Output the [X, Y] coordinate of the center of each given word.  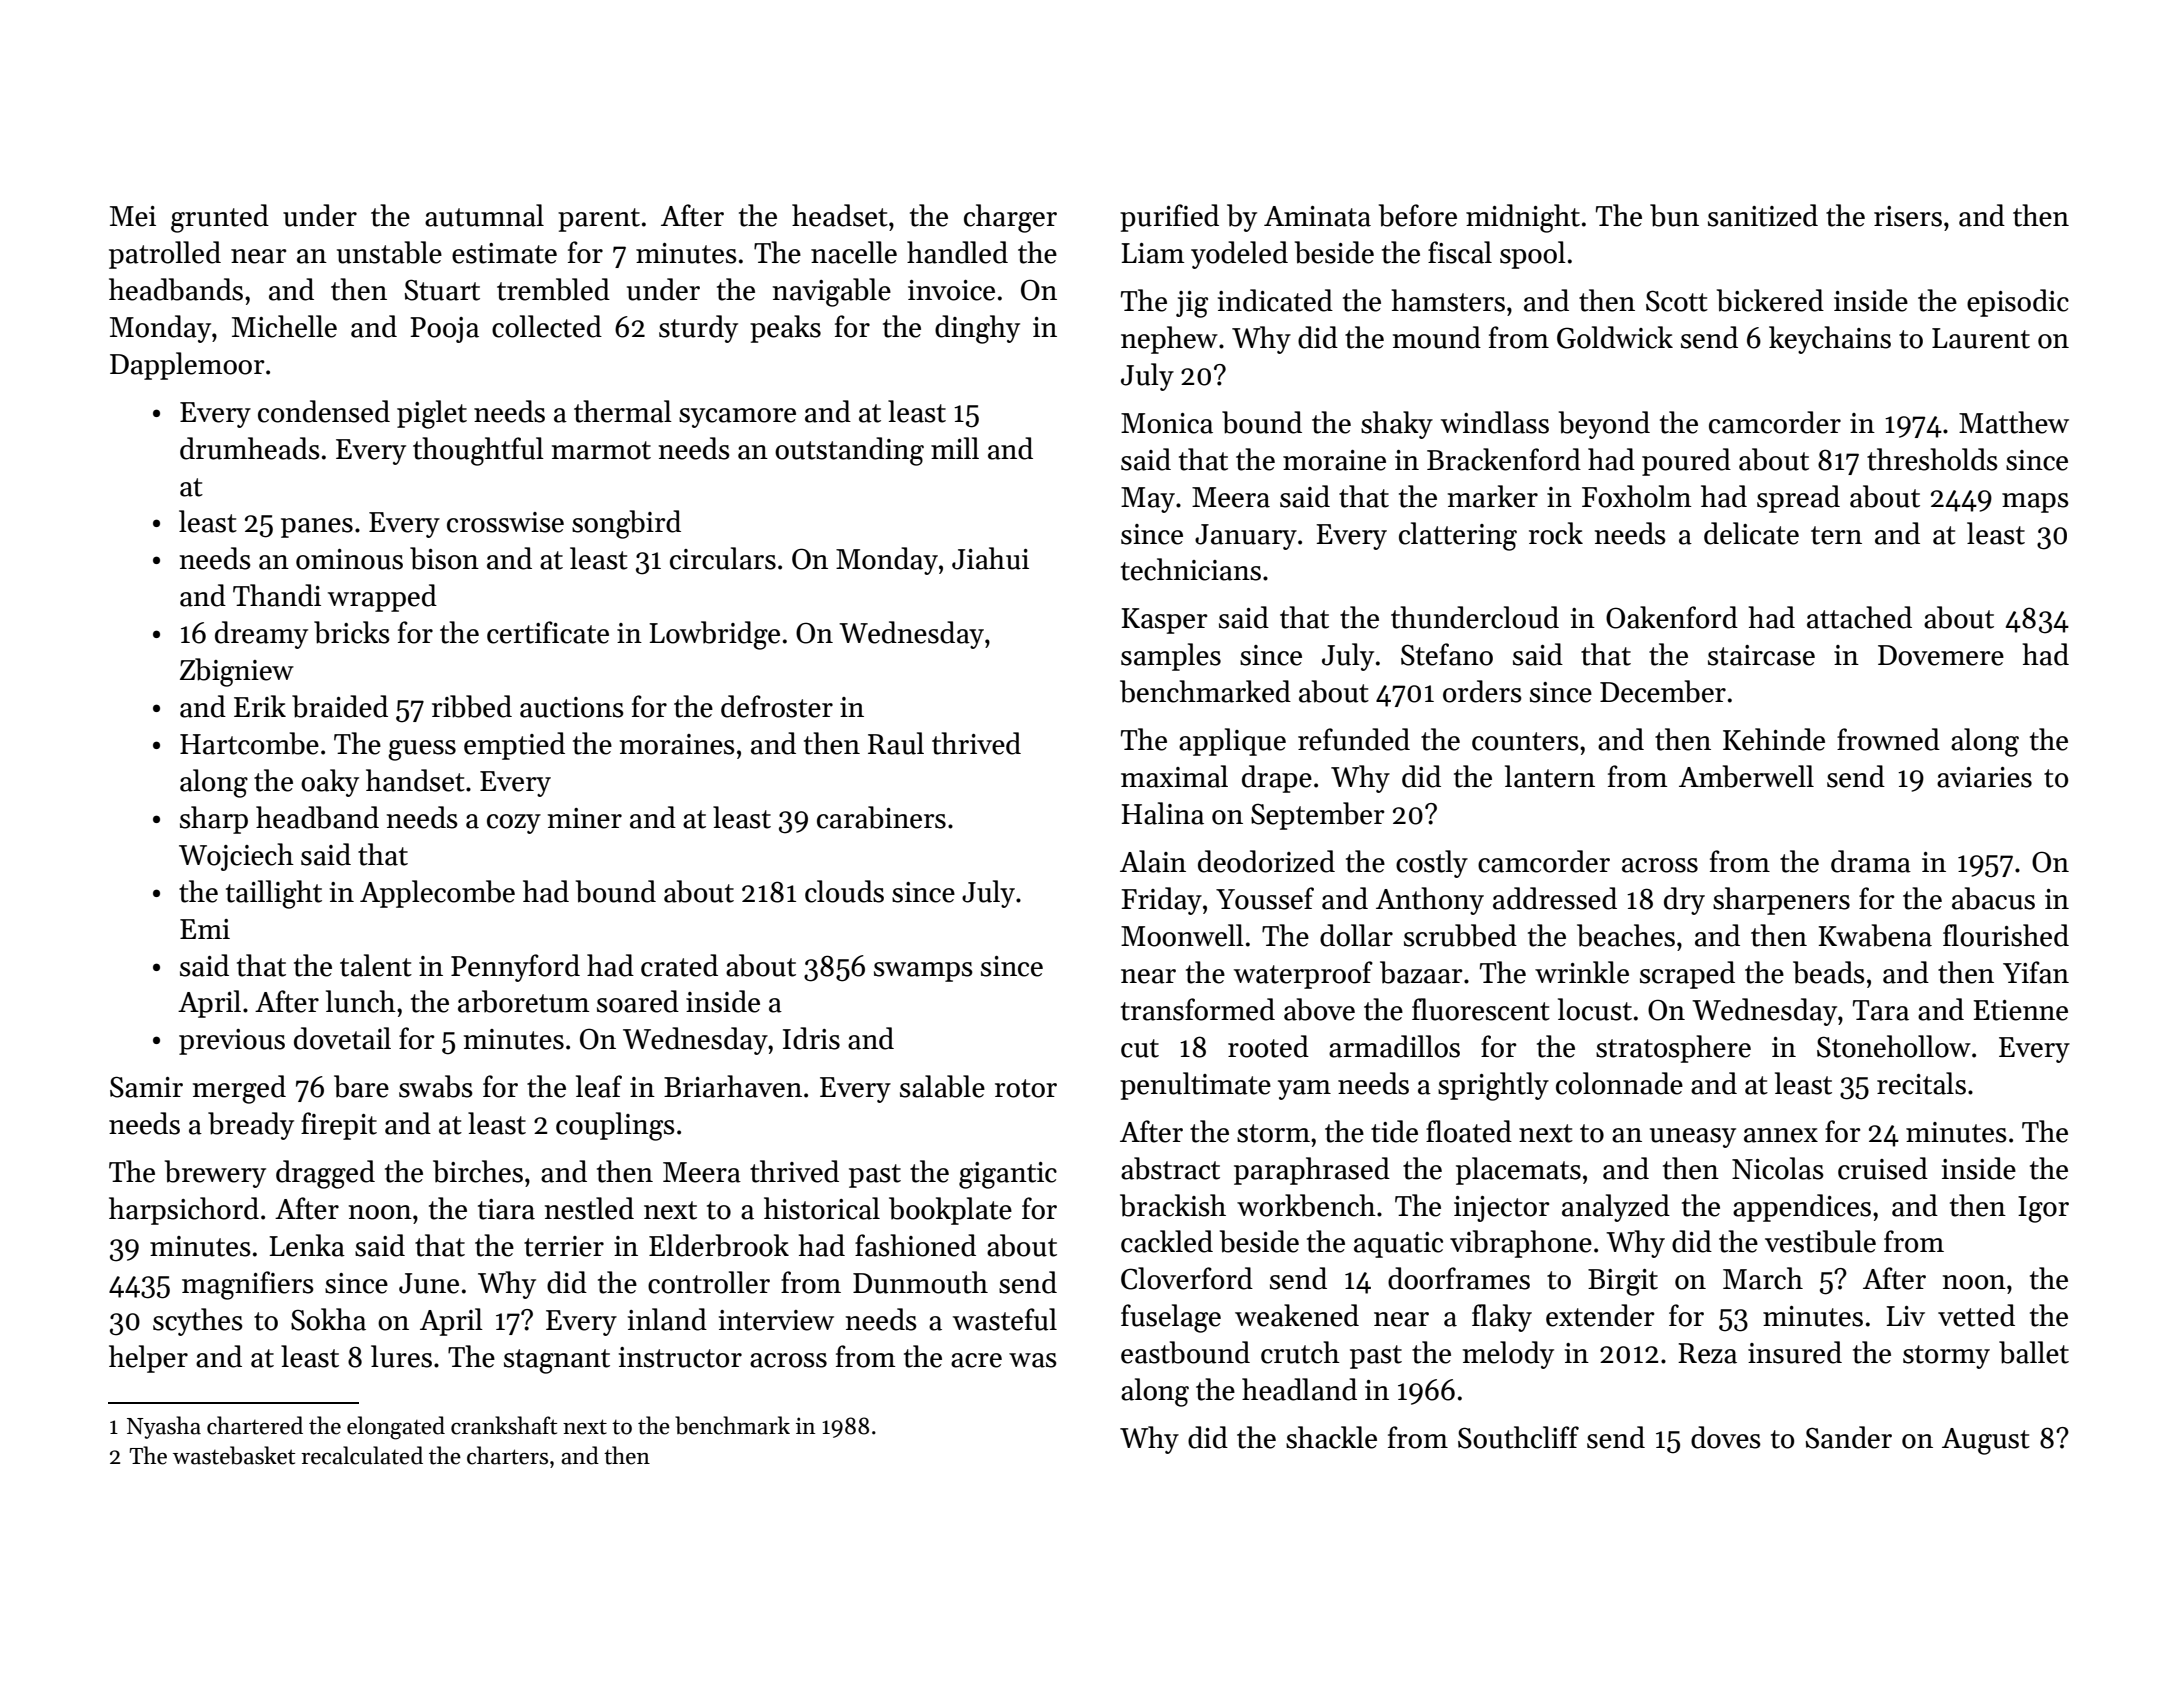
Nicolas [1778, 1168]
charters [507, 1455]
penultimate [1195, 1086]
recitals [1921, 1083]
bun [1674, 215]
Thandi [277, 595]
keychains [1830, 340]
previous [232, 1042]
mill [955, 448]
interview [776, 1320]
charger [1010, 218]
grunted [220, 218]
